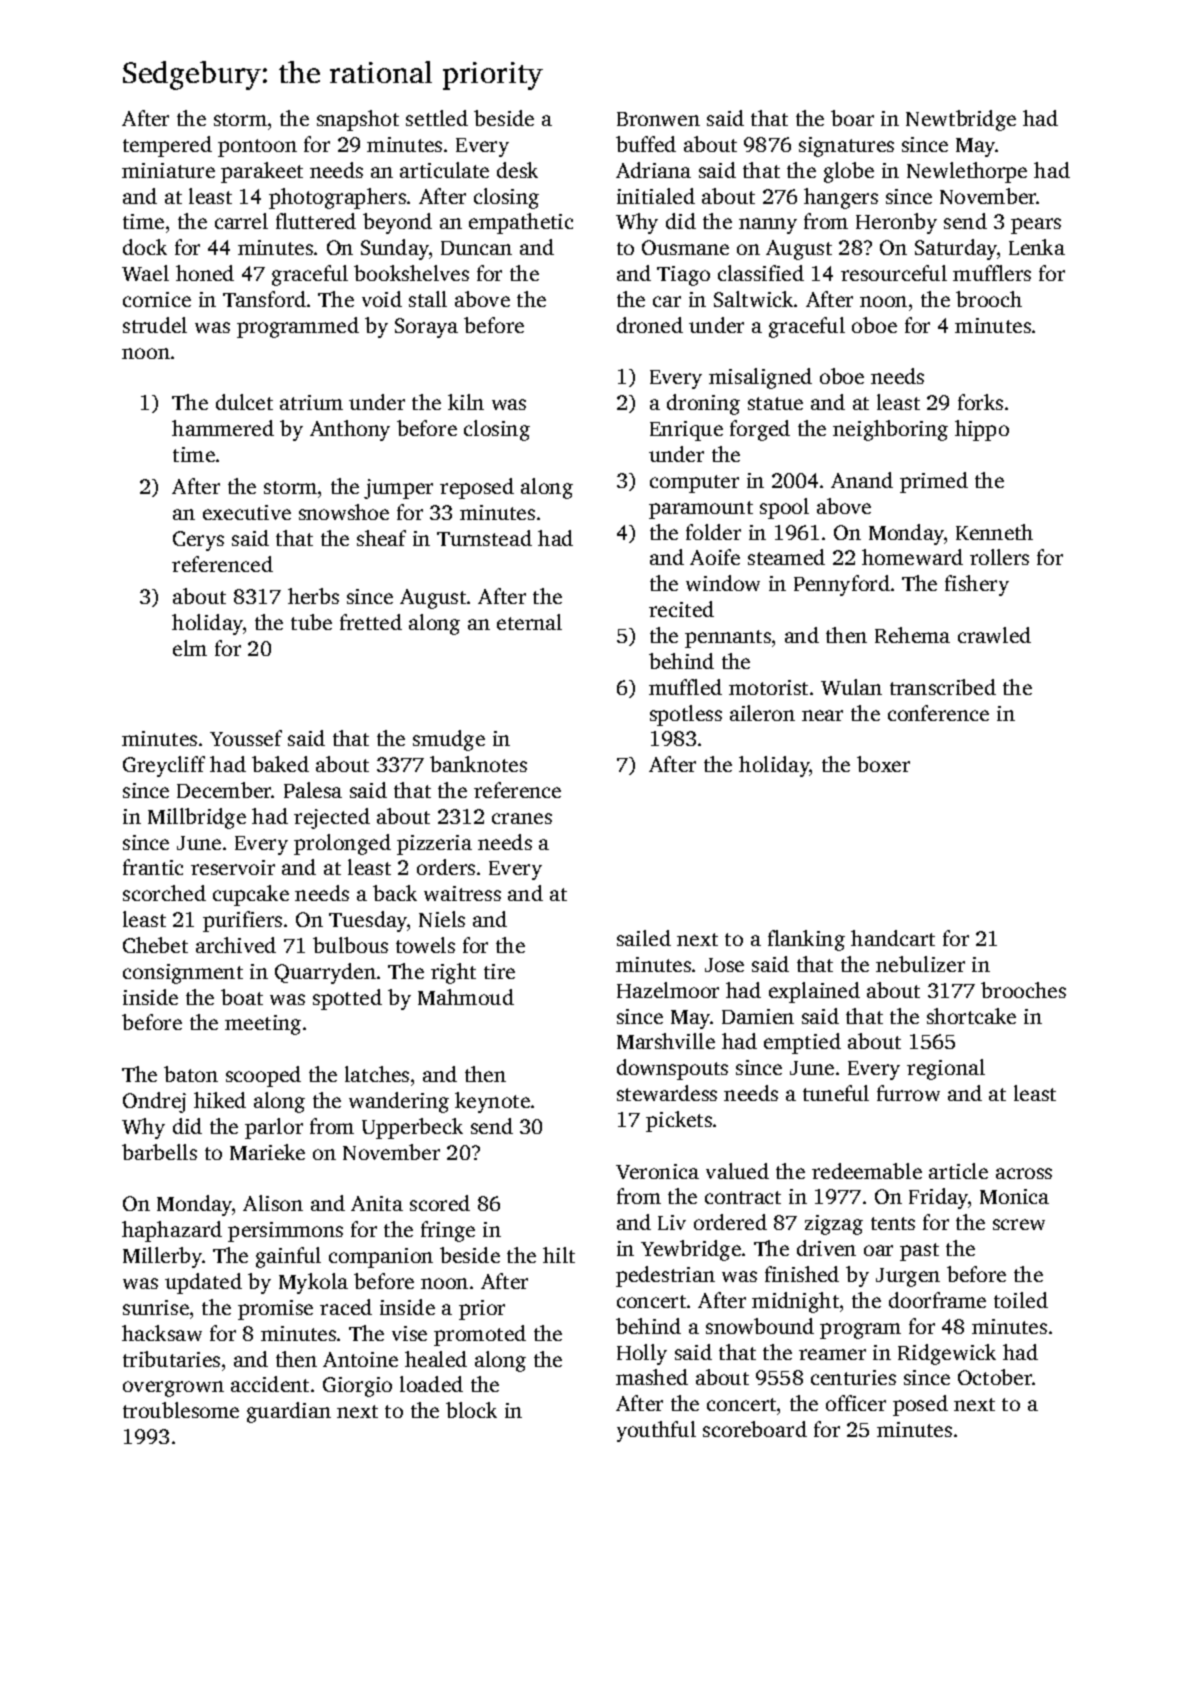 Image resolution: width=1193 pixels, height=1687 pixels. What do you see at coordinates (257, 148) in the screenshot?
I see `pontoon` at bounding box center [257, 148].
